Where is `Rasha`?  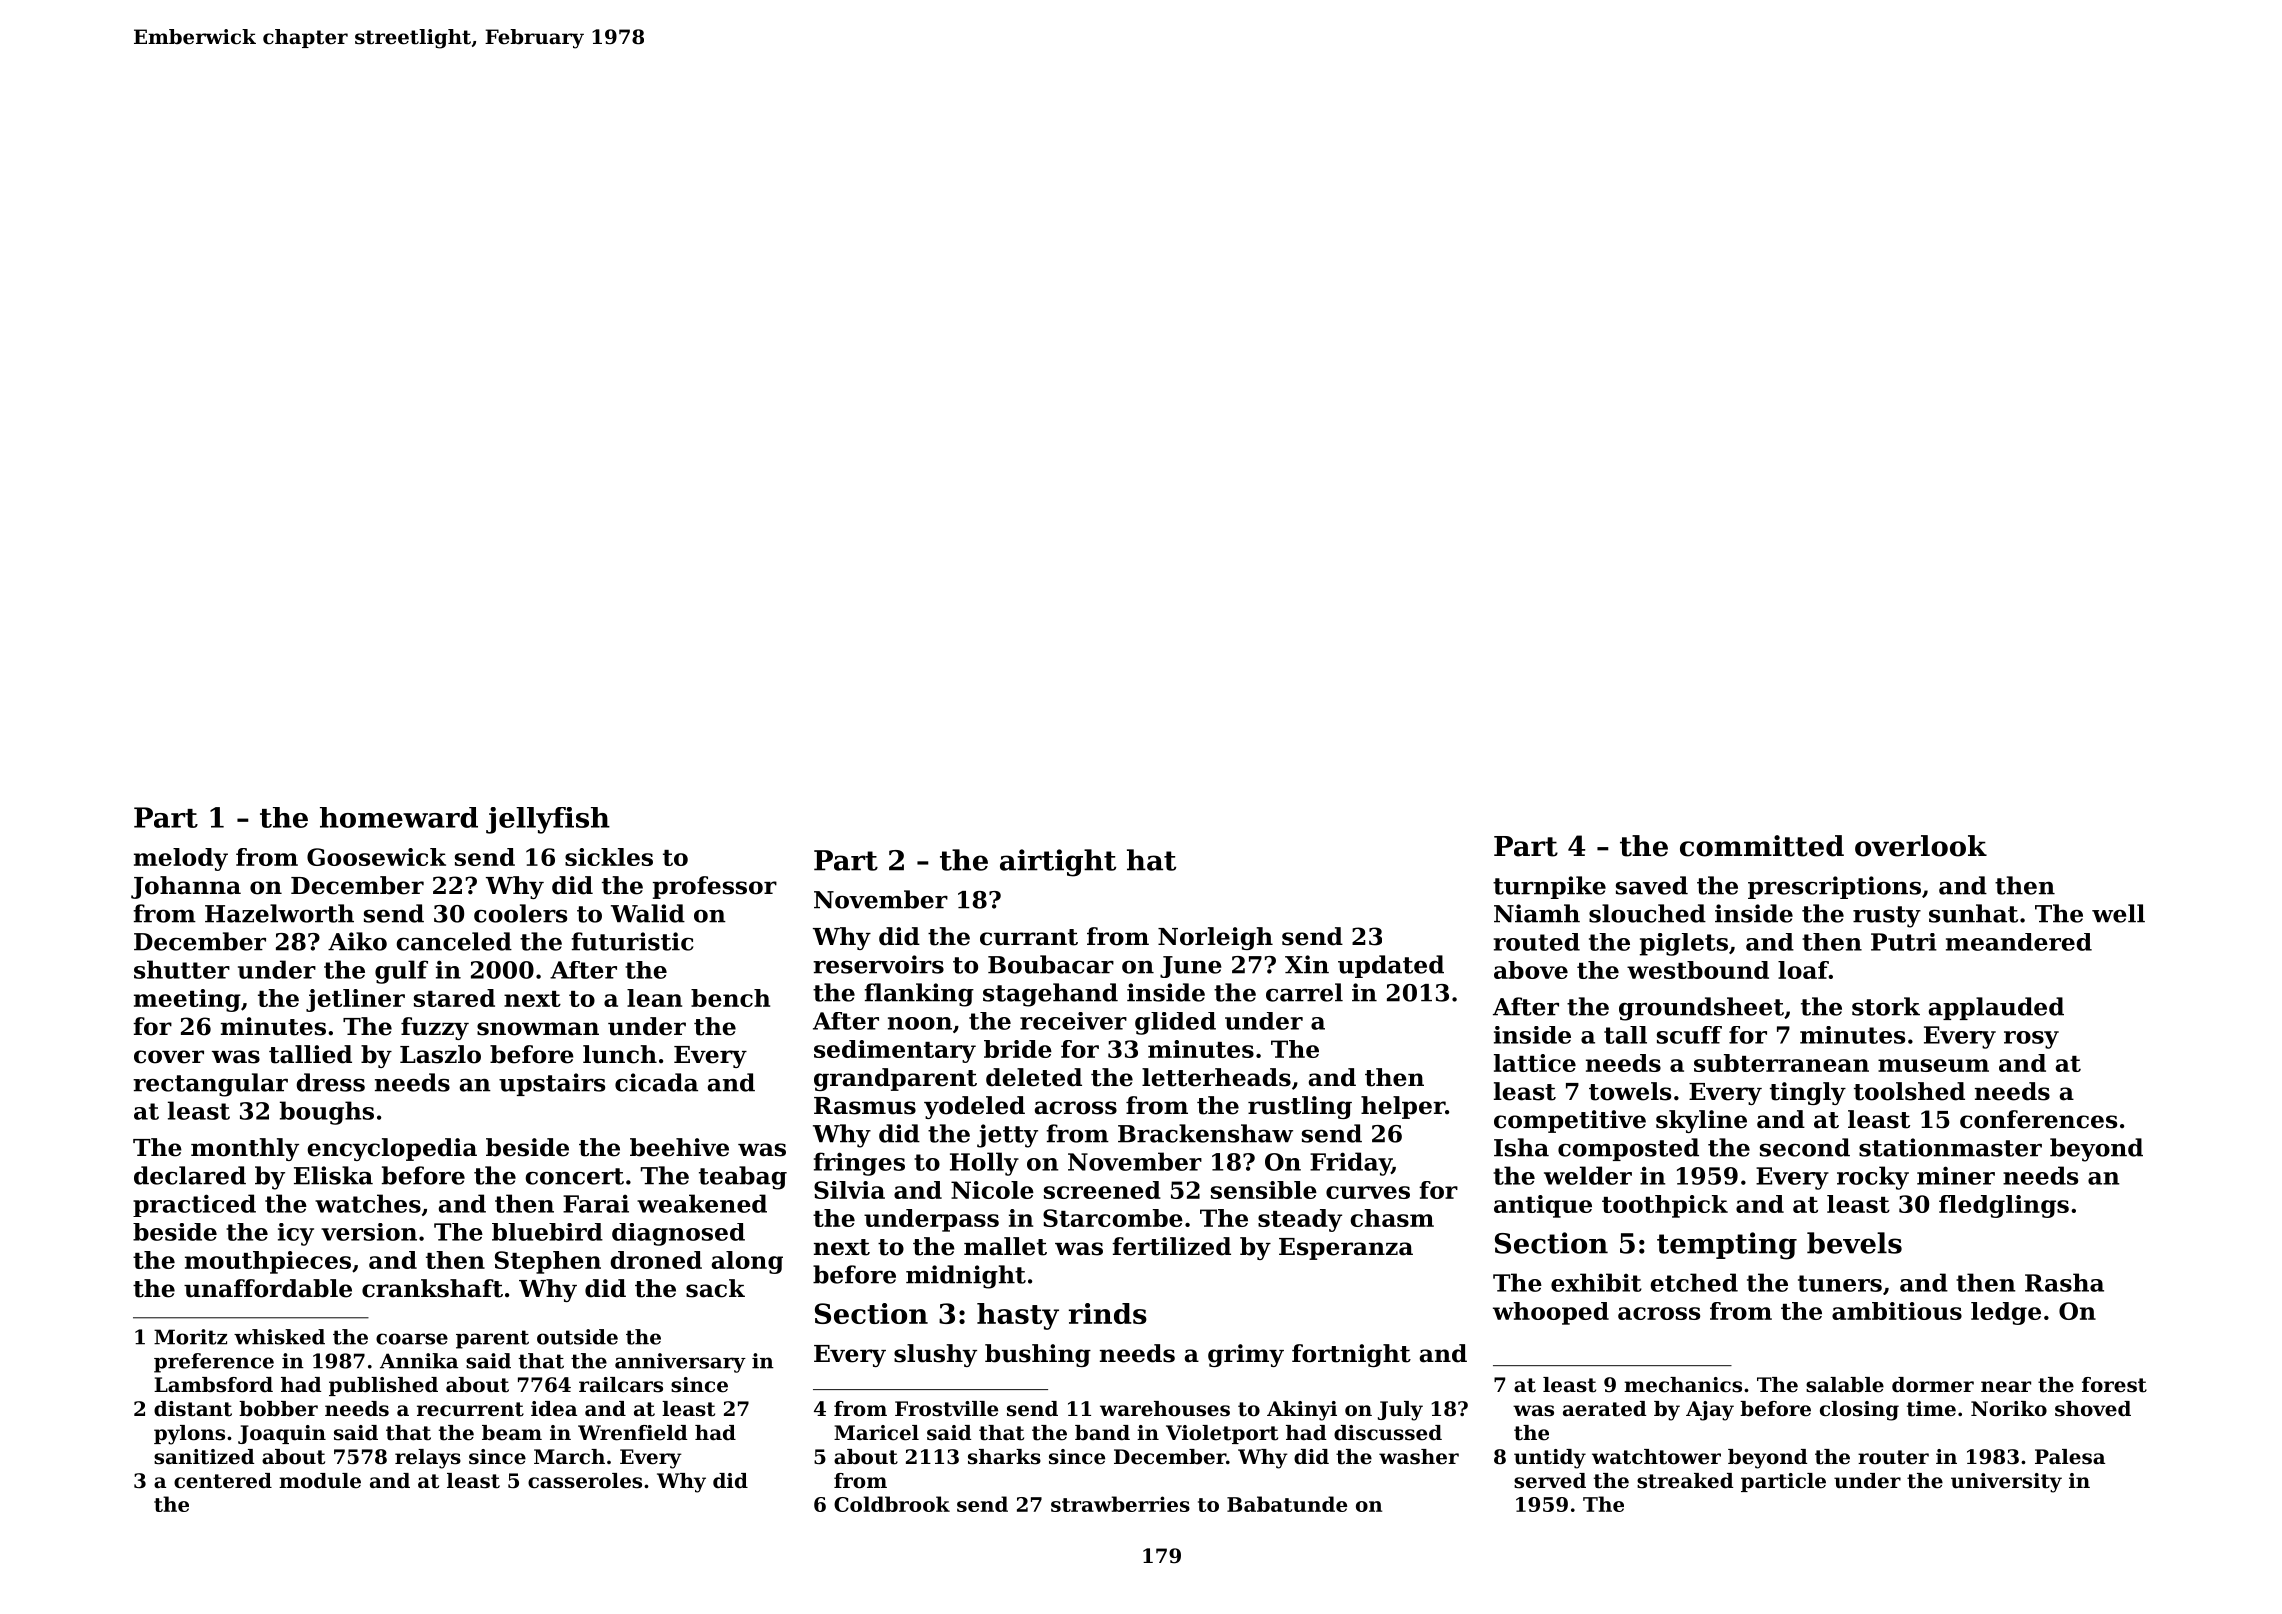
Rasha is located at coordinates (2064, 1282).
